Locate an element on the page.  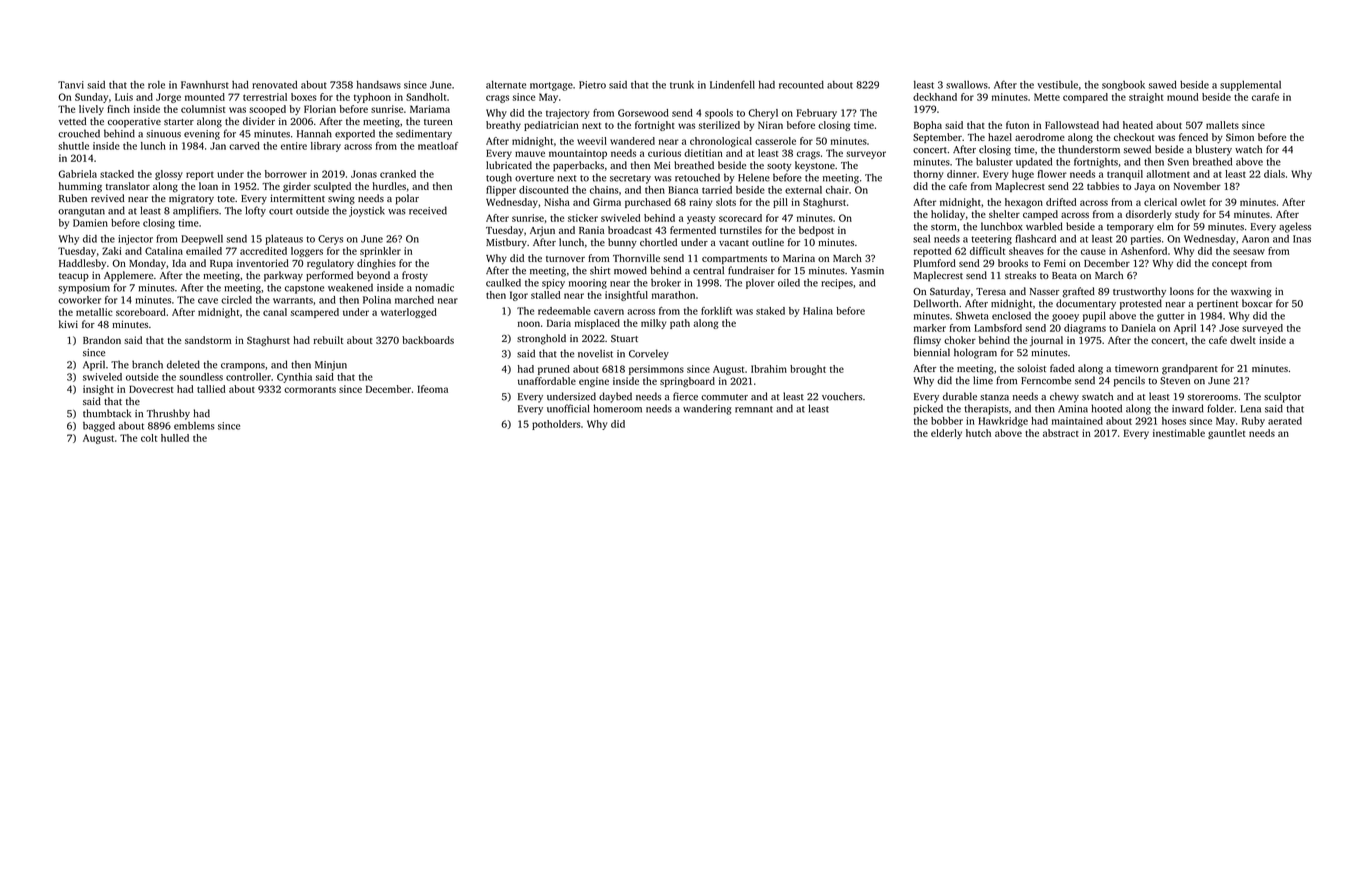
hulled is located at coordinates (175, 438).
